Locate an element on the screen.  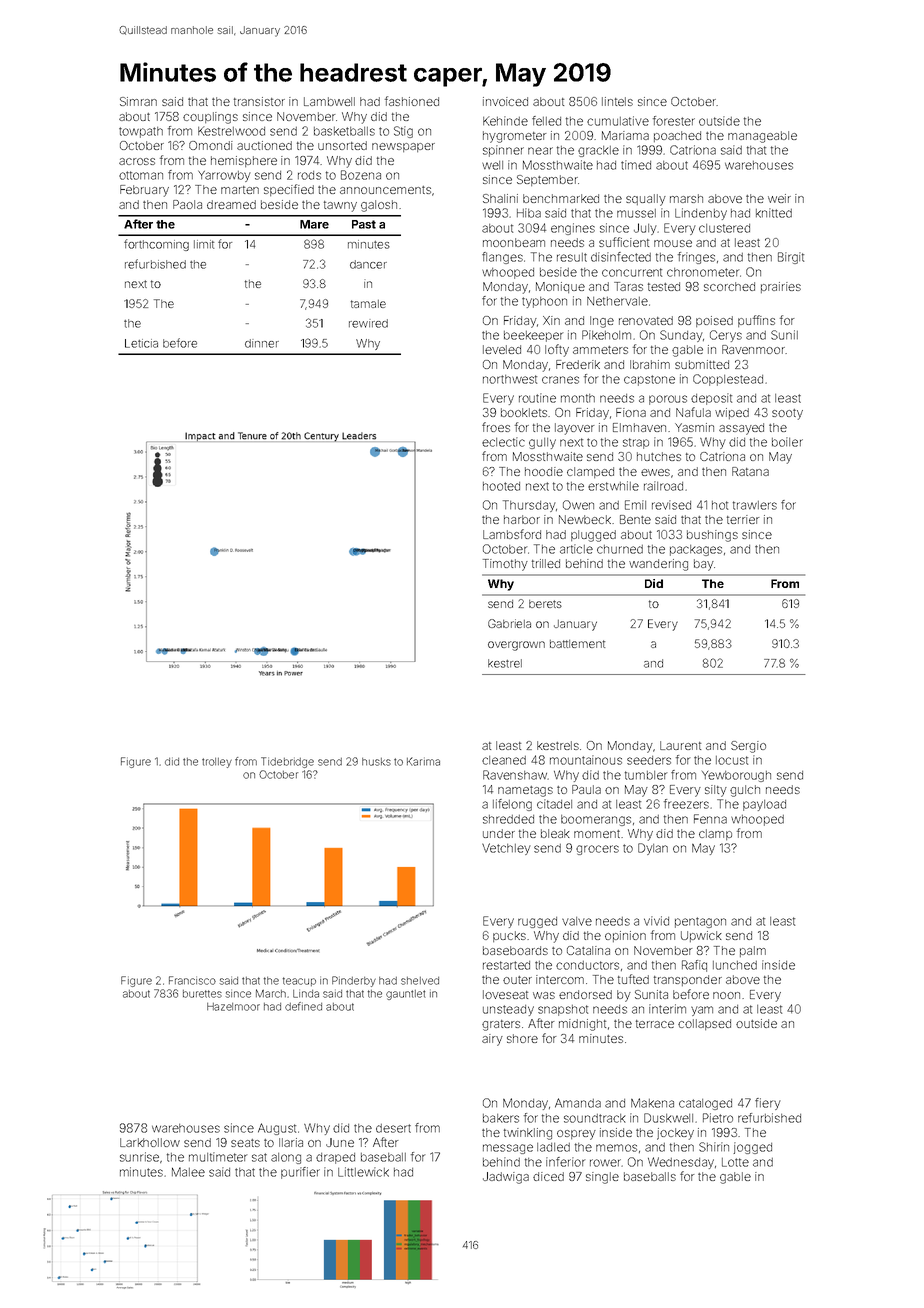
clustered is located at coordinates (724, 228).
